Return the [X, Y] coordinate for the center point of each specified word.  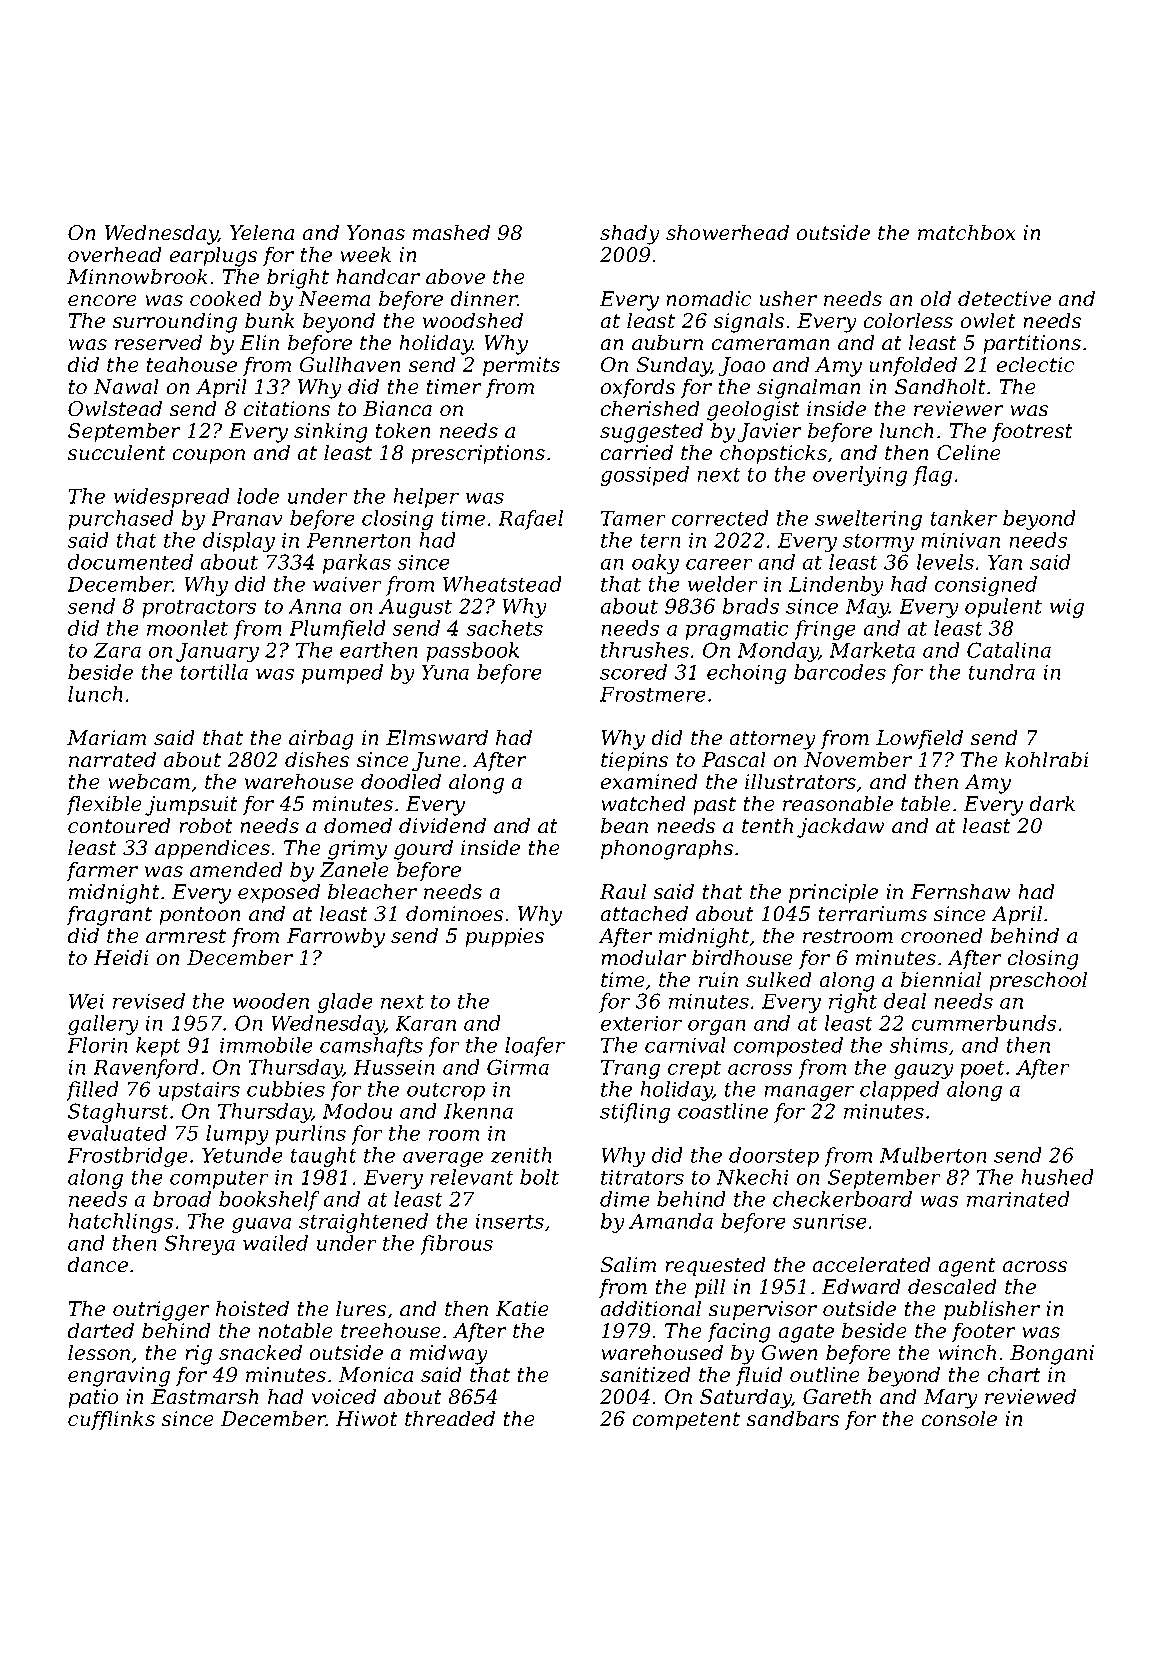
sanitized [645, 1374]
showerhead [727, 232]
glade [345, 1003]
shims [919, 1045]
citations [287, 409]
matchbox [967, 232]
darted [101, 1330]
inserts [509, 1221]
